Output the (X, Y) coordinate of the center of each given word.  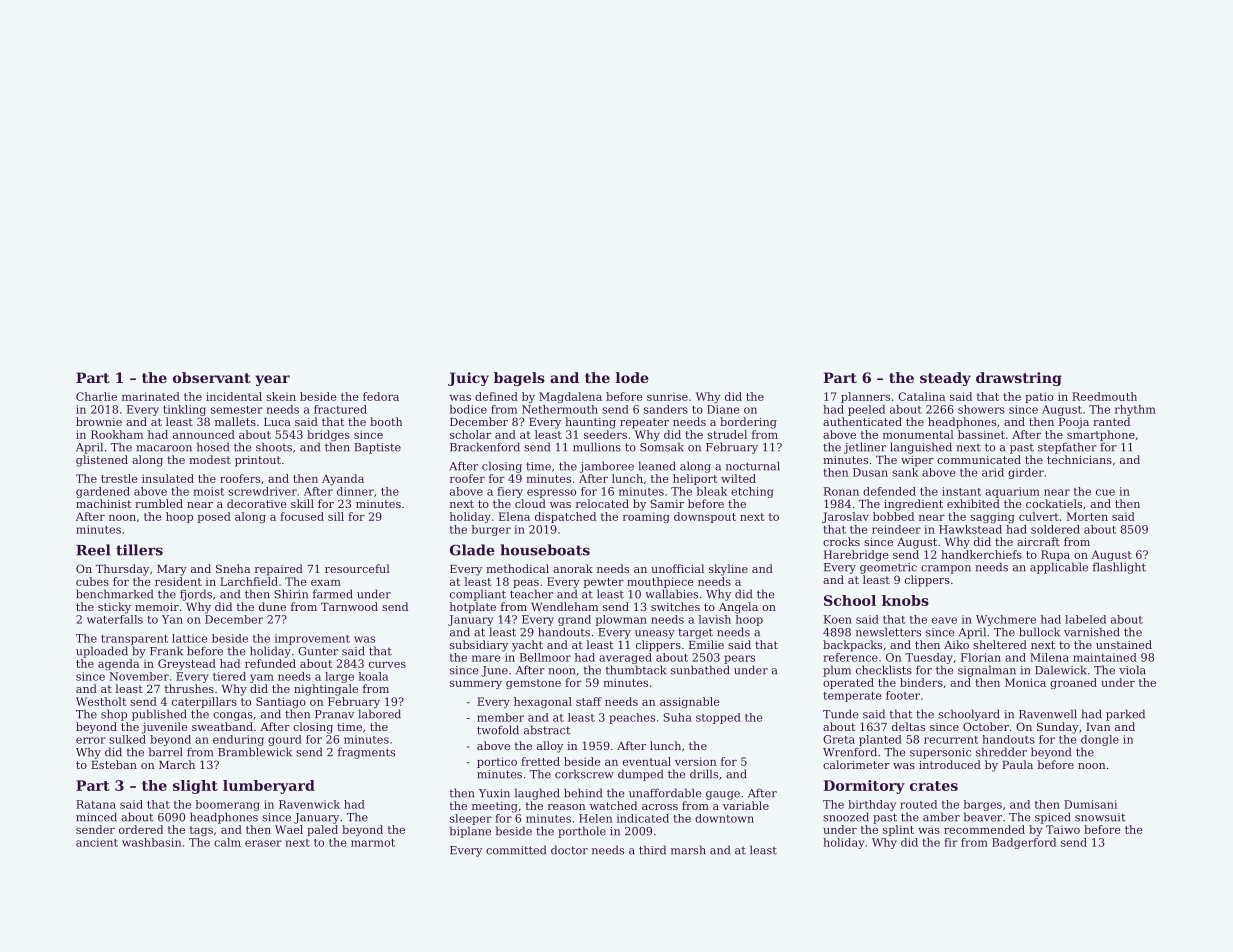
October (986, 726)
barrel (165, 752)
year (272, 380)
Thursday (122, 570)
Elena (514, 516)
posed (214, 517)
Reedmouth (1104, 396)
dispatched (565, 517)
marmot (373, 843)
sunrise (667, 397)
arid (993, 472)
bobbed (893, 516)
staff (589, 701)
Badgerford (1024, 843)
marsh (688, 850)
